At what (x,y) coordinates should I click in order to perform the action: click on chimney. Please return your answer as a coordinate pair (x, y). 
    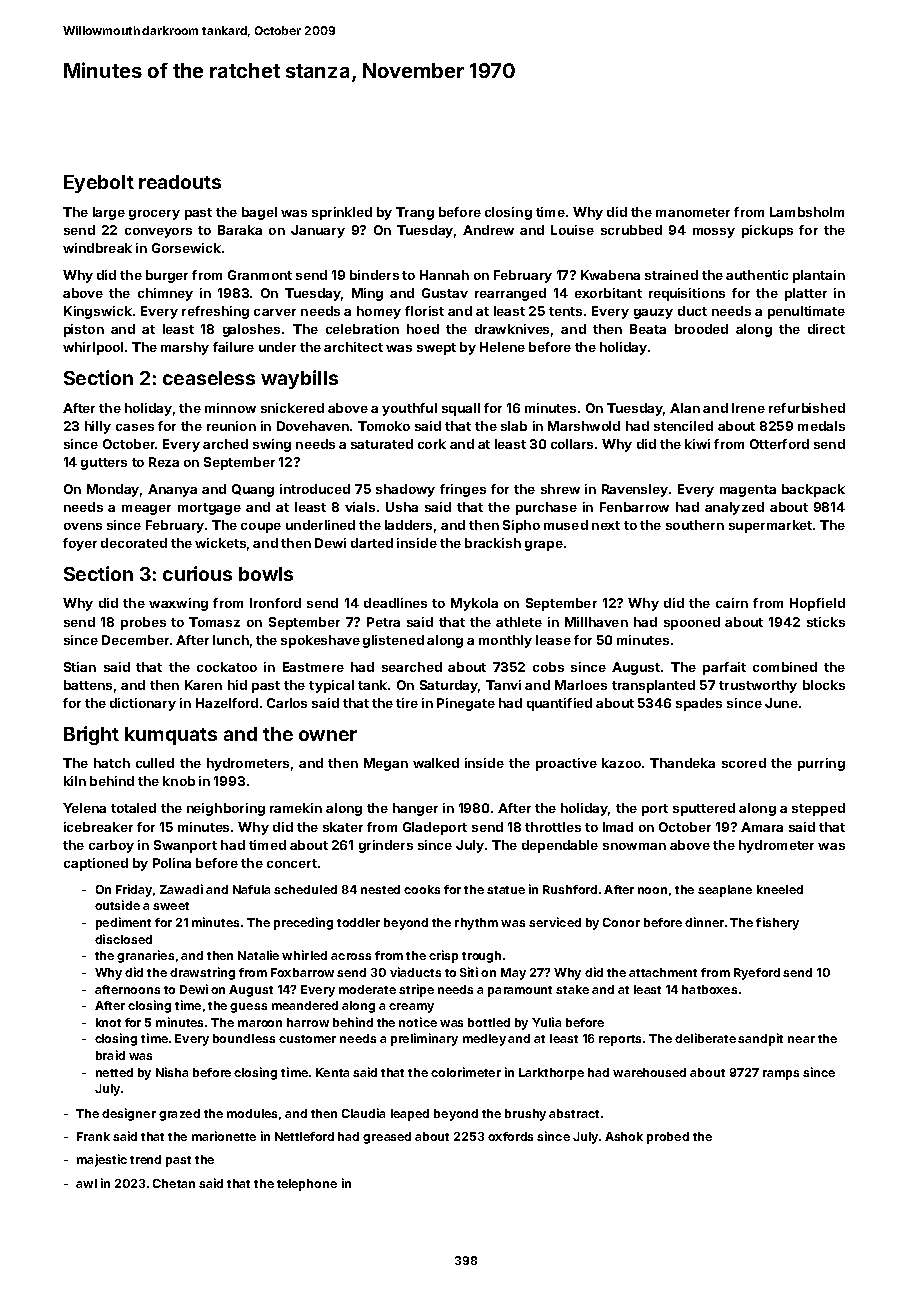
    Looking at the image, I should click on (165, 294).
